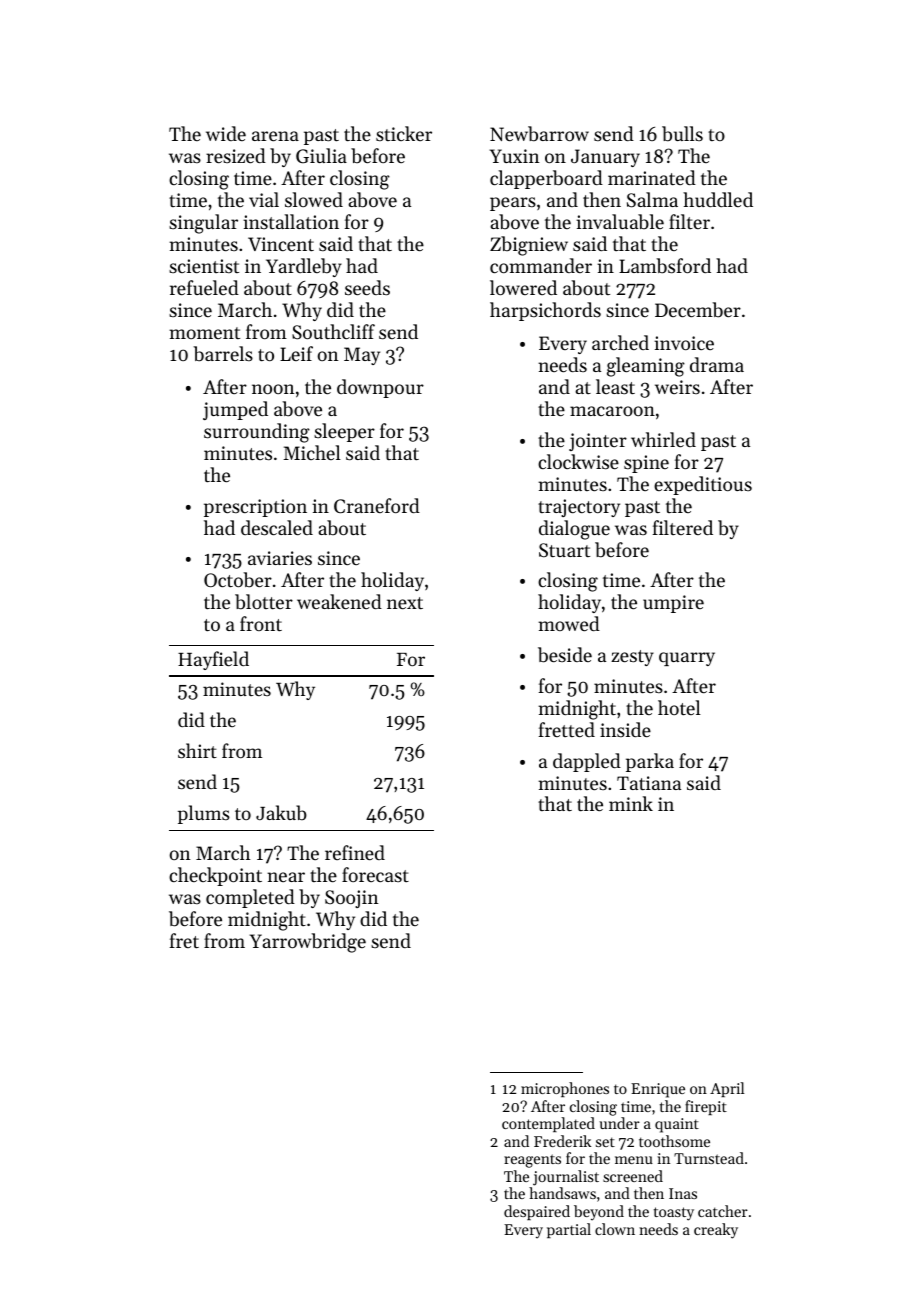 The width and height of the page is (924, 1311). Describe the element at coordinates (587, 762) in the page. I see `dappled` at that location.
